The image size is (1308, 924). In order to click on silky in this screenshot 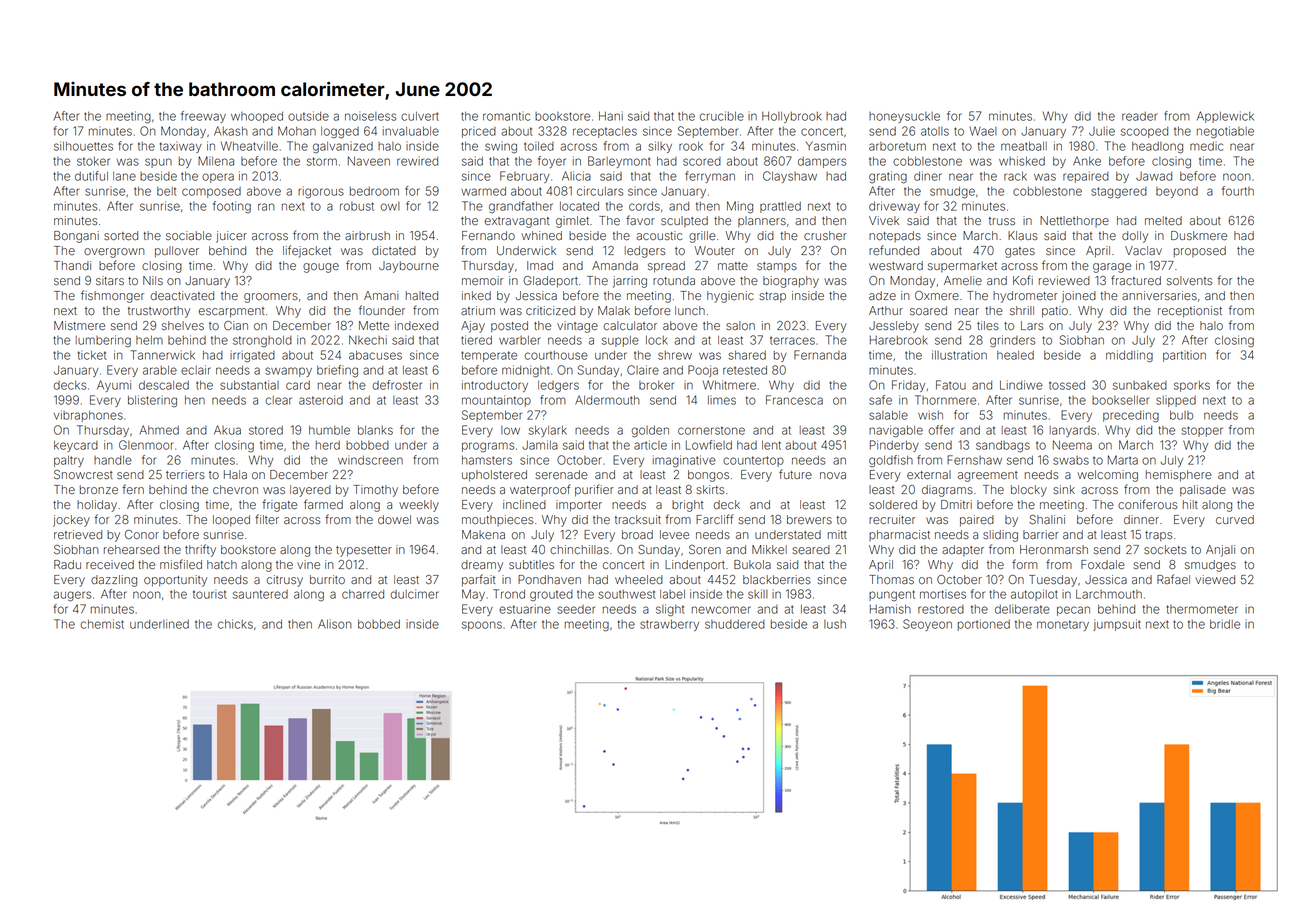, I will do `click(660, 147)`.
